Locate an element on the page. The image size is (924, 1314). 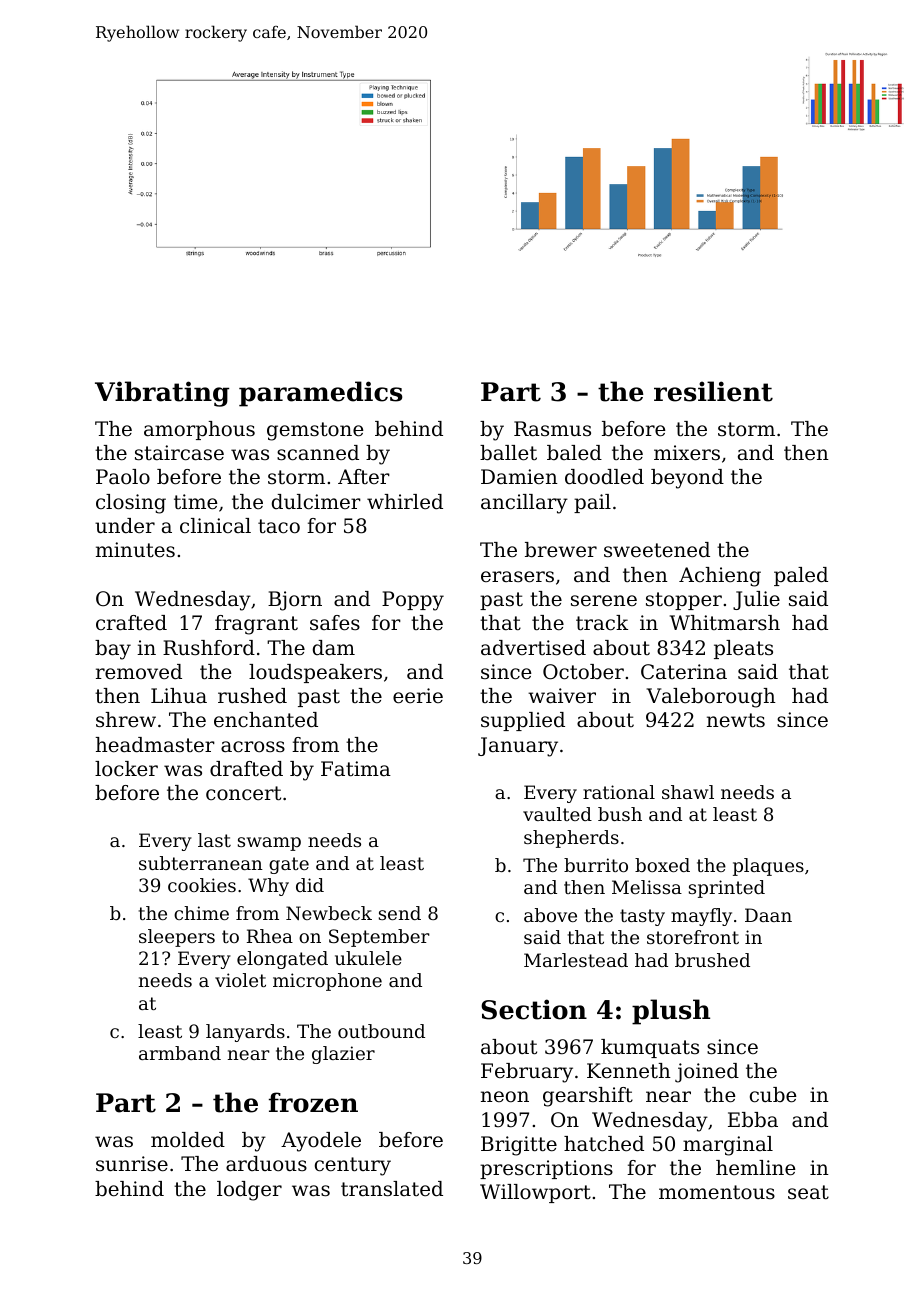
Vibrating is located at coordinates (162, 394).
